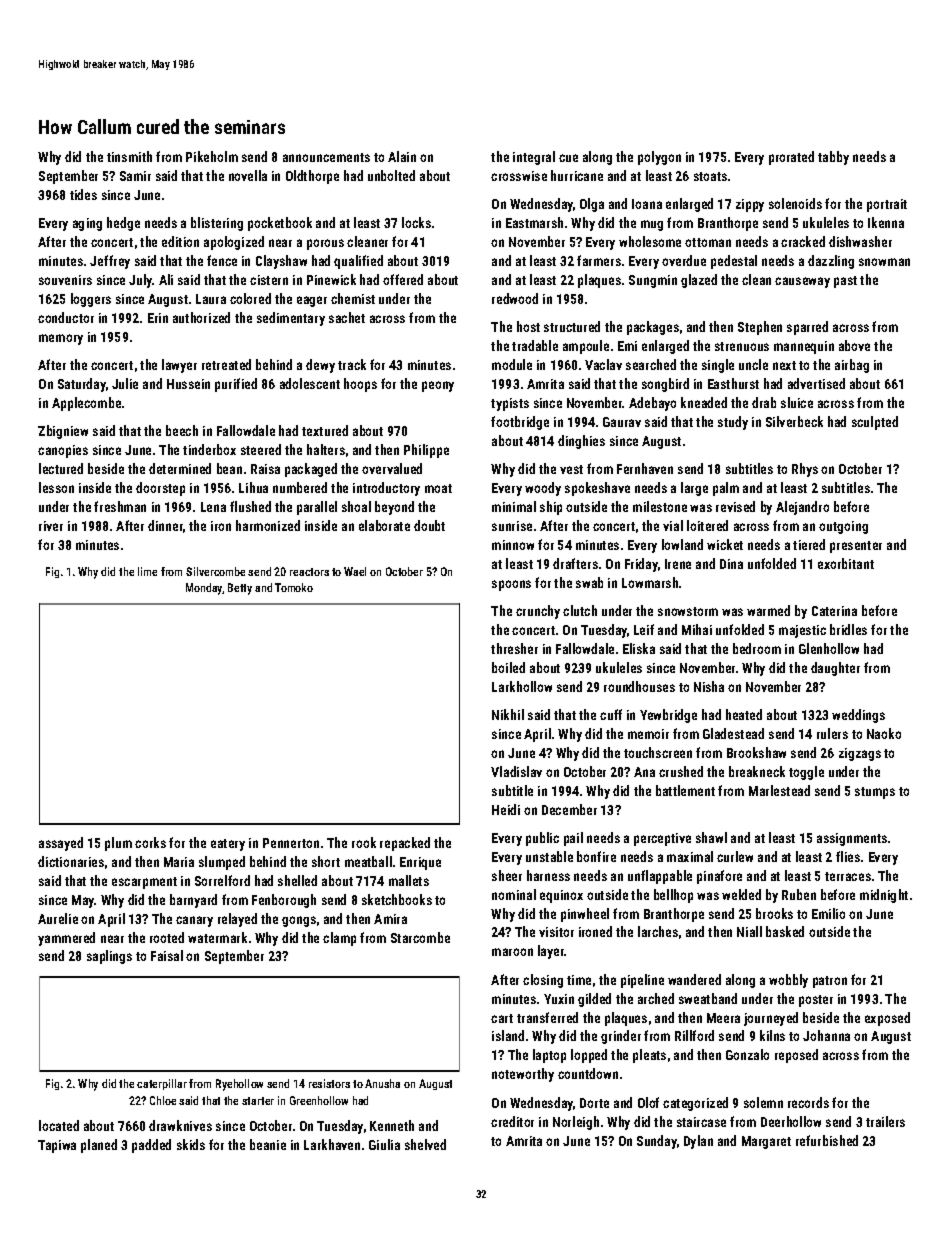 This screenshot has height=1233, width=952. What do you see at coordinates (698, 1142) in the screenshot?
I see `Dylan` at bounding box center [698, 1142].
